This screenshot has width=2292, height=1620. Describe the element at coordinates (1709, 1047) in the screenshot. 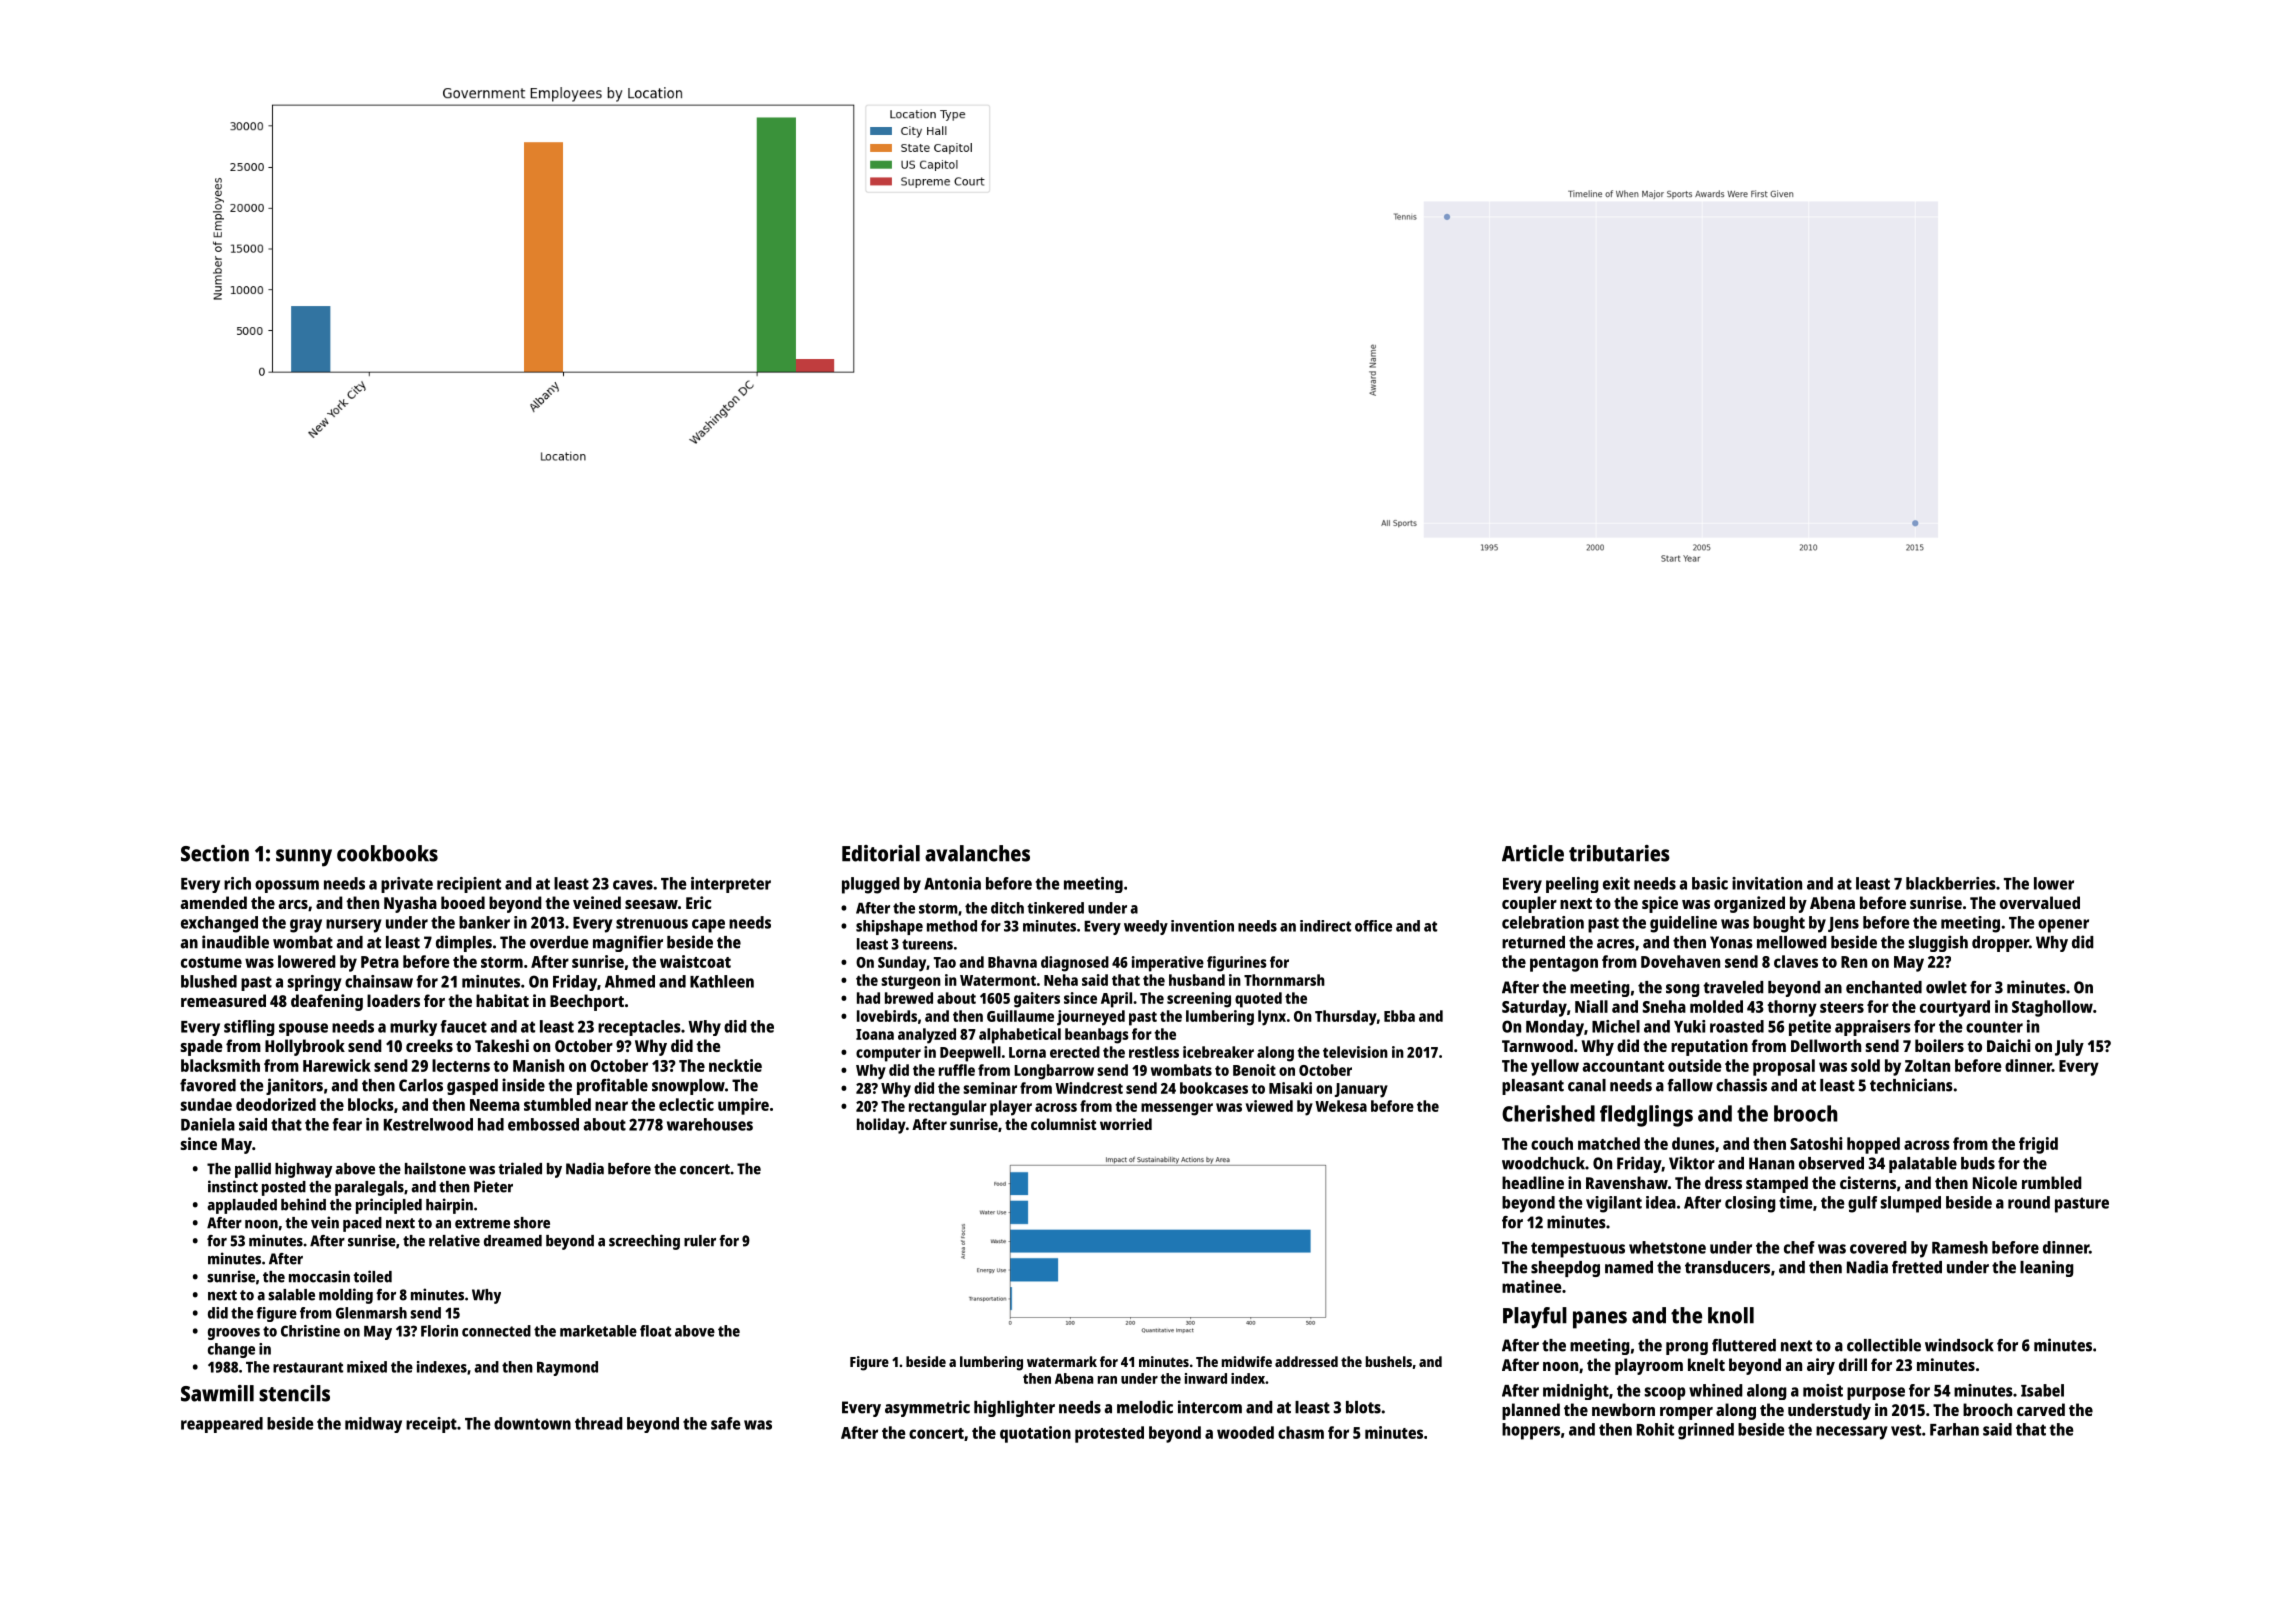

I see `reputation` at that location.
